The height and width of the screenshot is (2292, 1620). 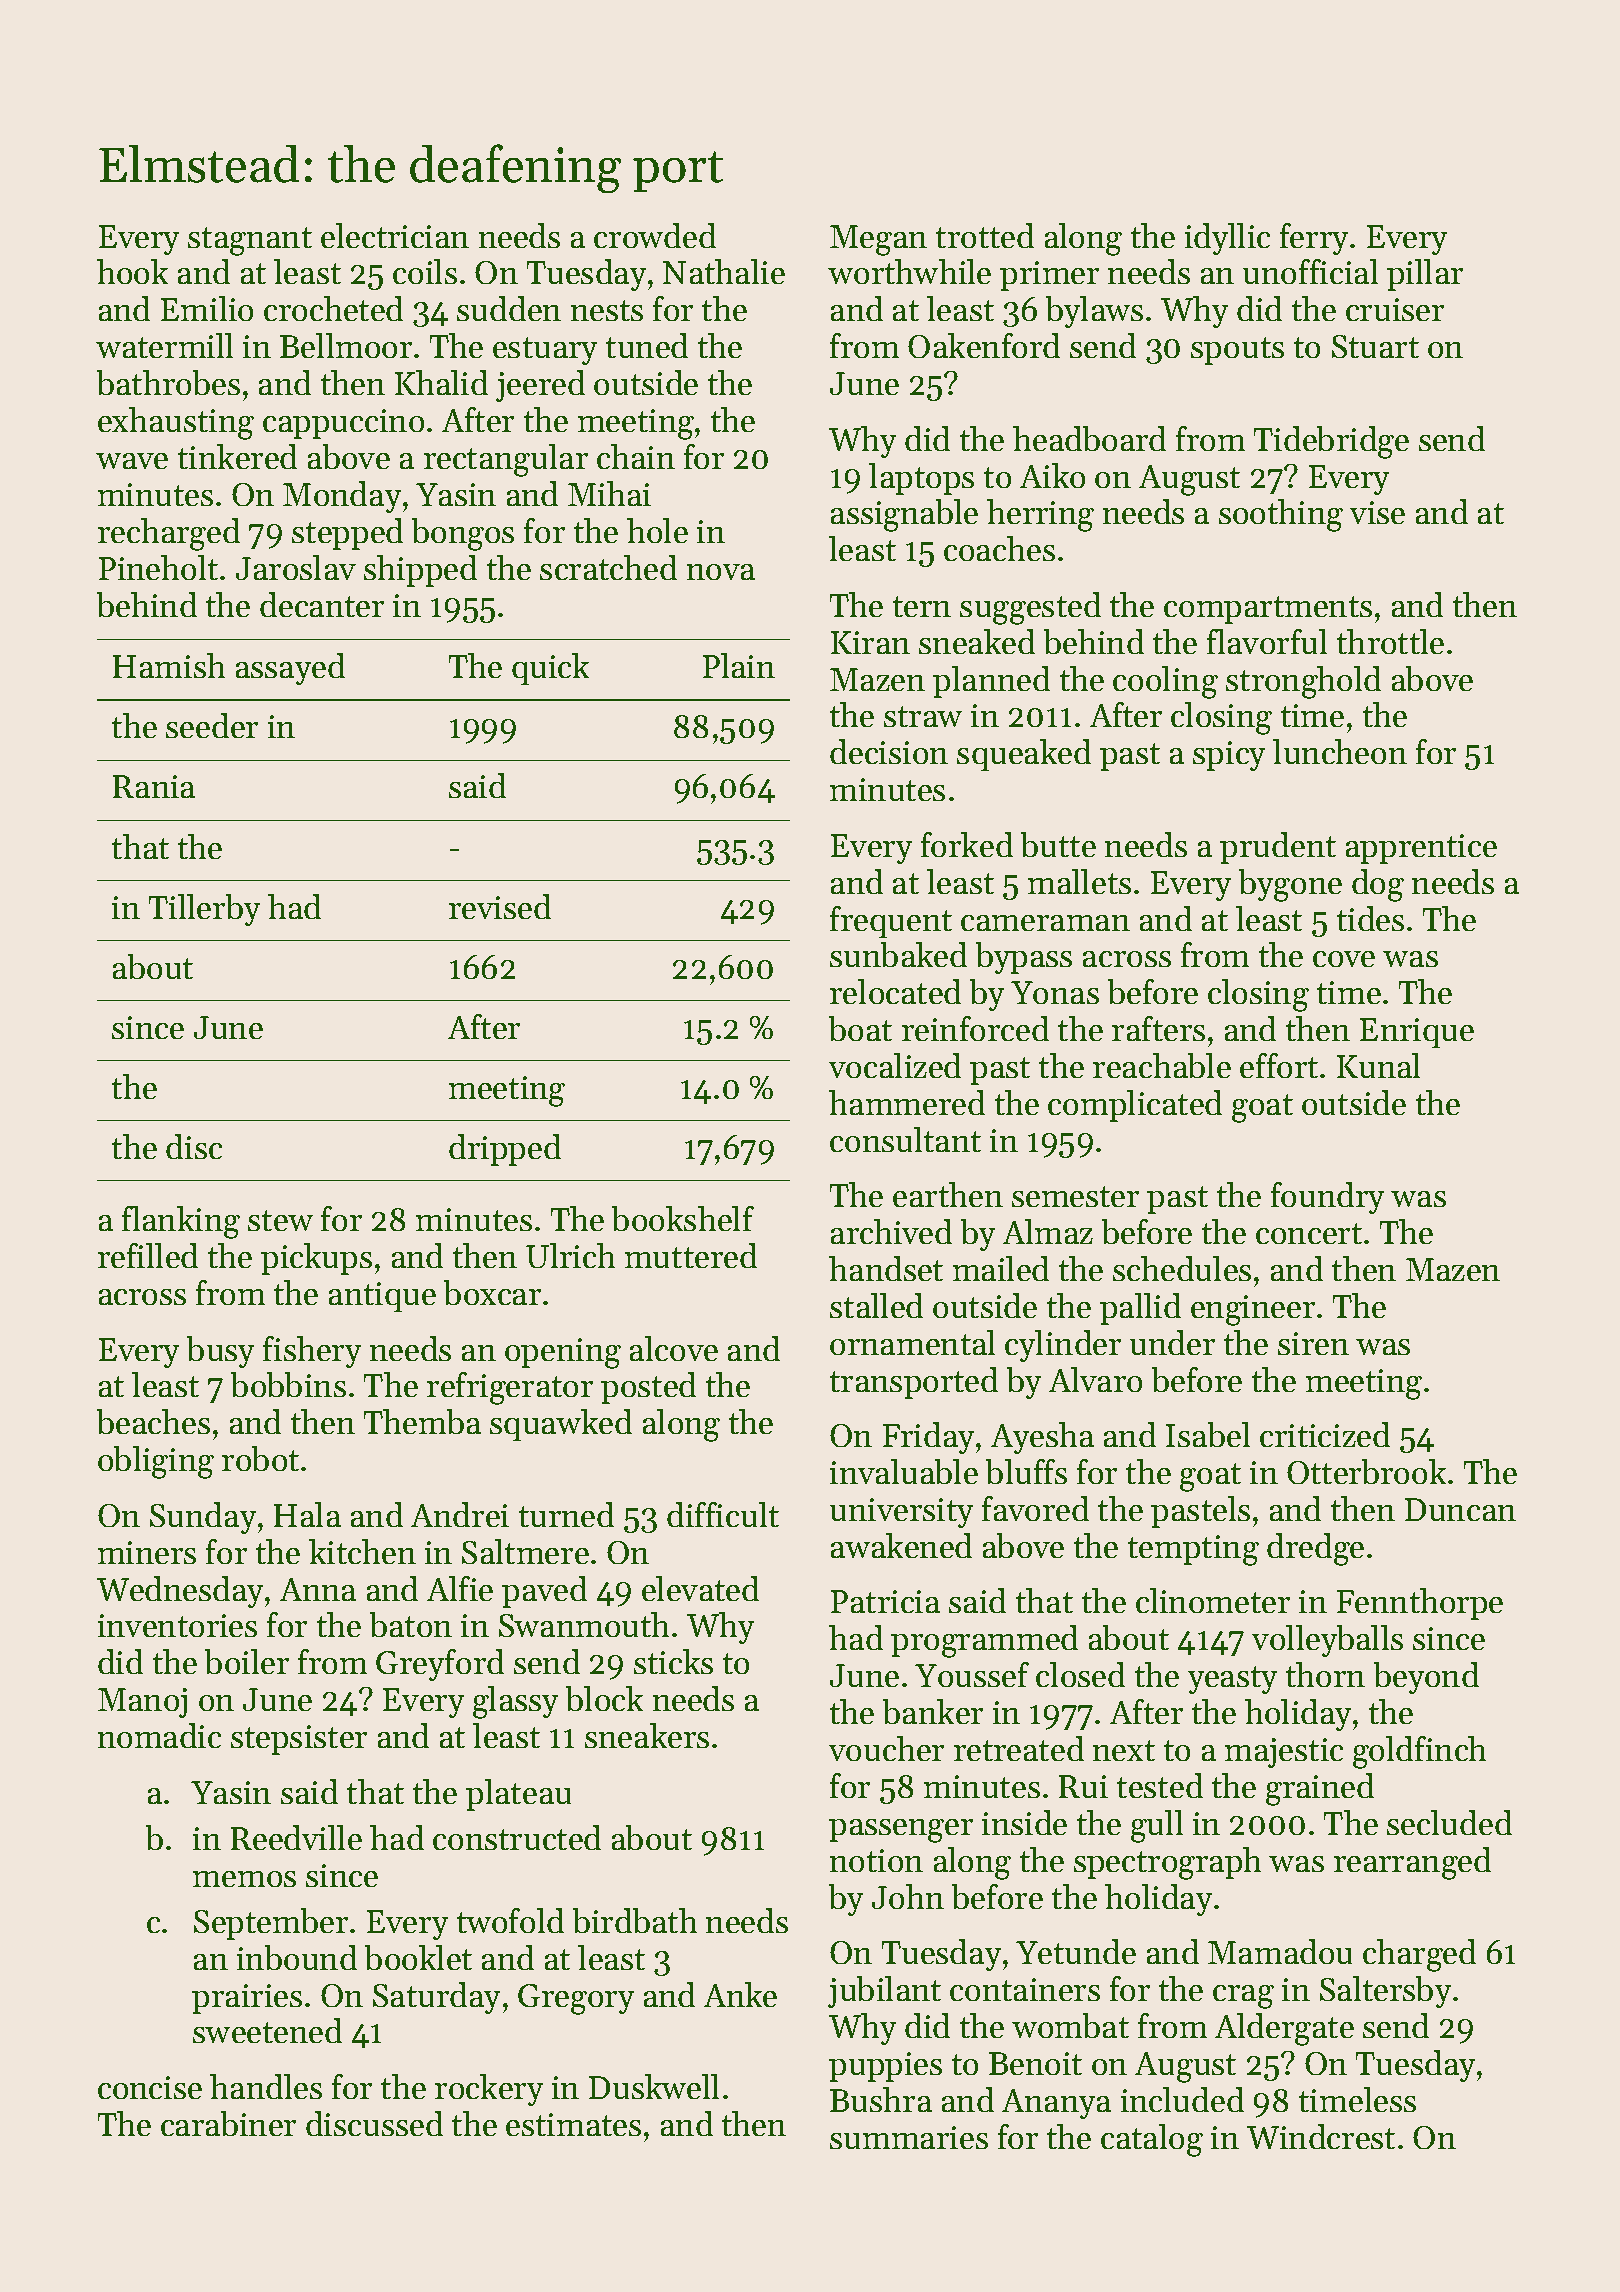 What do you see at coordinates (142, 1703) in the screenshot?
I see `Manoj` at bounding box center [142, 1703].
